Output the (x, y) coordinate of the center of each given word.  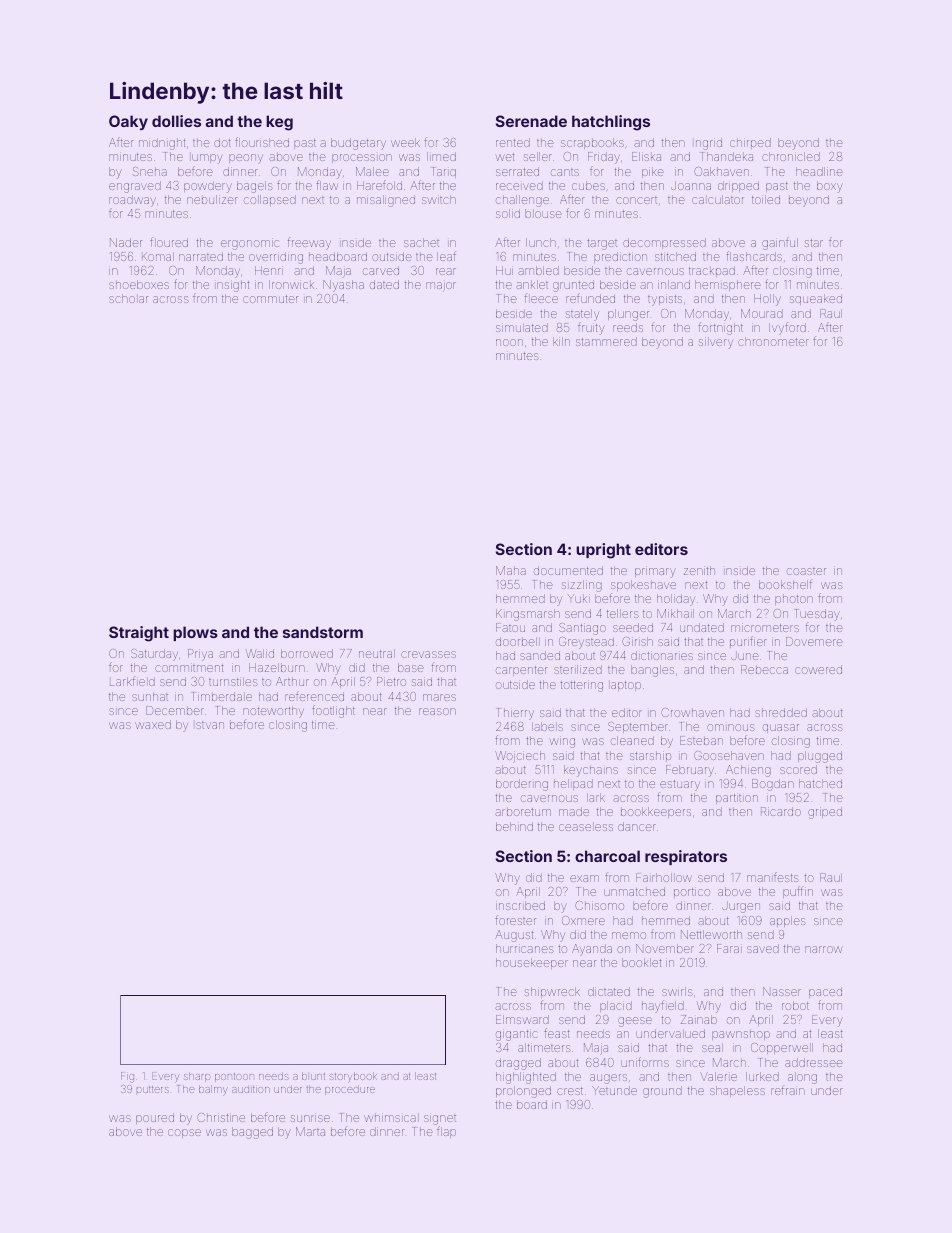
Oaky (128, 122)
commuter (270, 299)
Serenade (531, 121)
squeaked (816, 299)
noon (509, 342)
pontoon (234, 1077)
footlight (333, 711)
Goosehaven (729, 755)
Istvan (210, 725)
